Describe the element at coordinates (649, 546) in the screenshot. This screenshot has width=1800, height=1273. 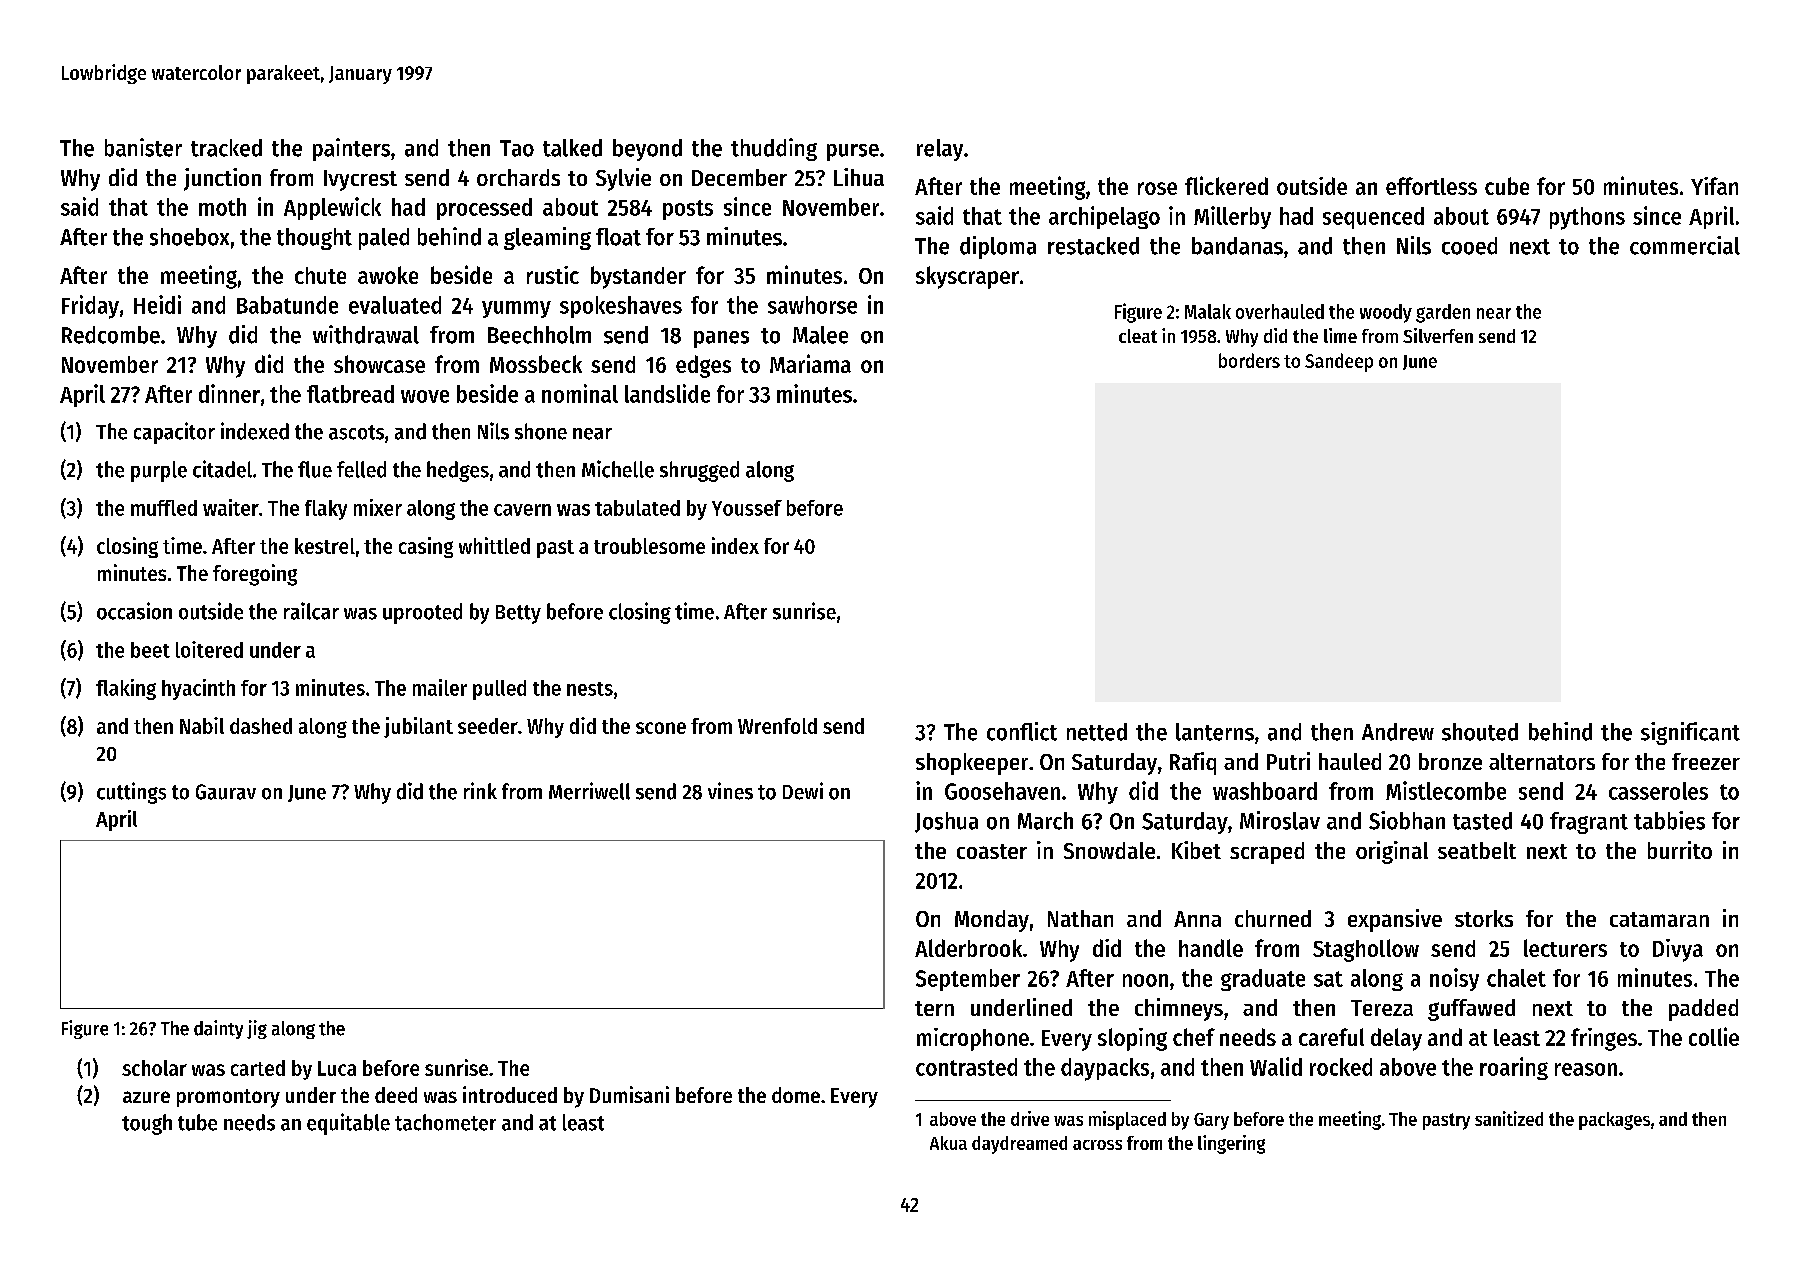
I see `troublesome` at that location.
